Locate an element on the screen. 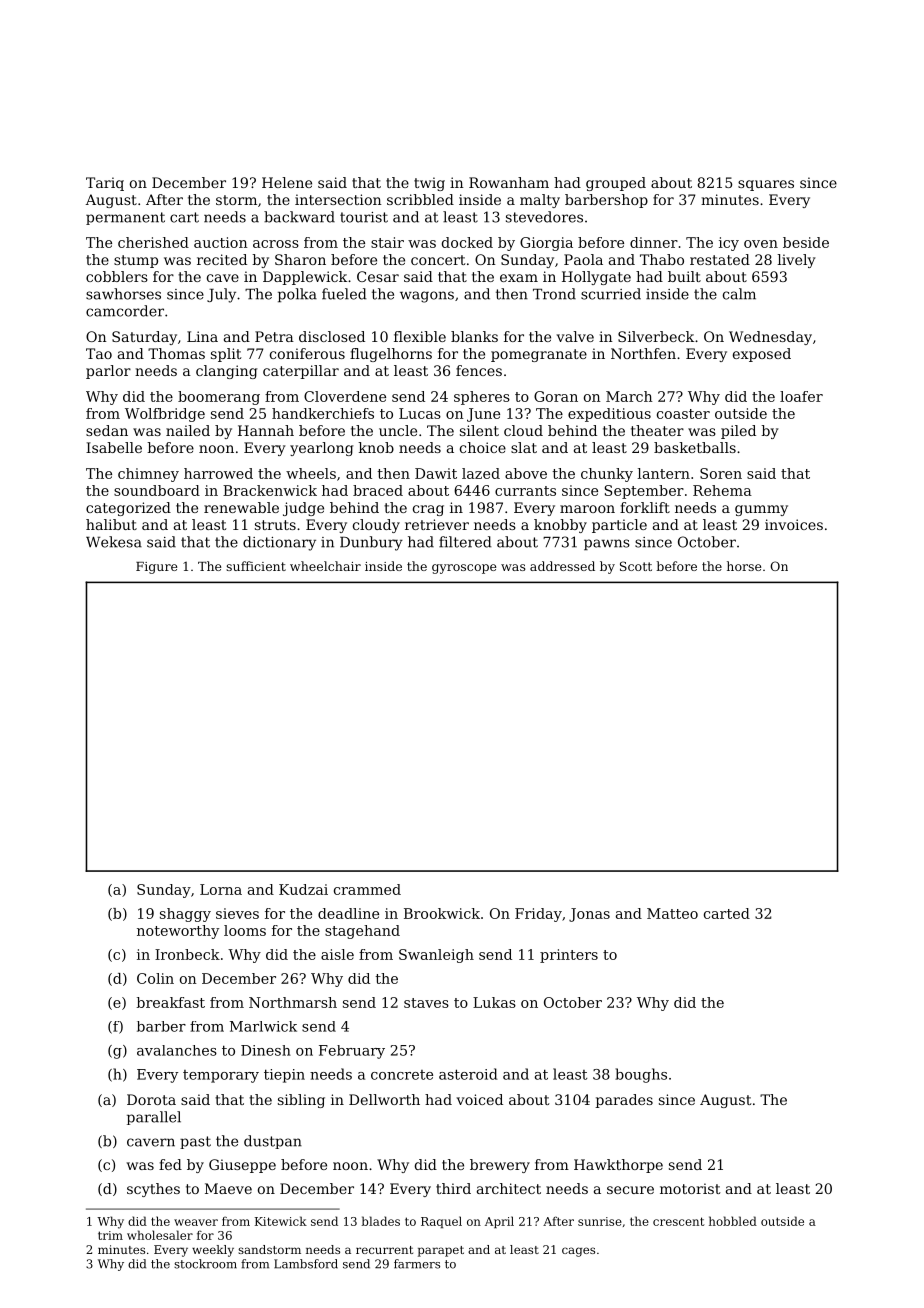  tourist is located at coordinates (364, 217).
